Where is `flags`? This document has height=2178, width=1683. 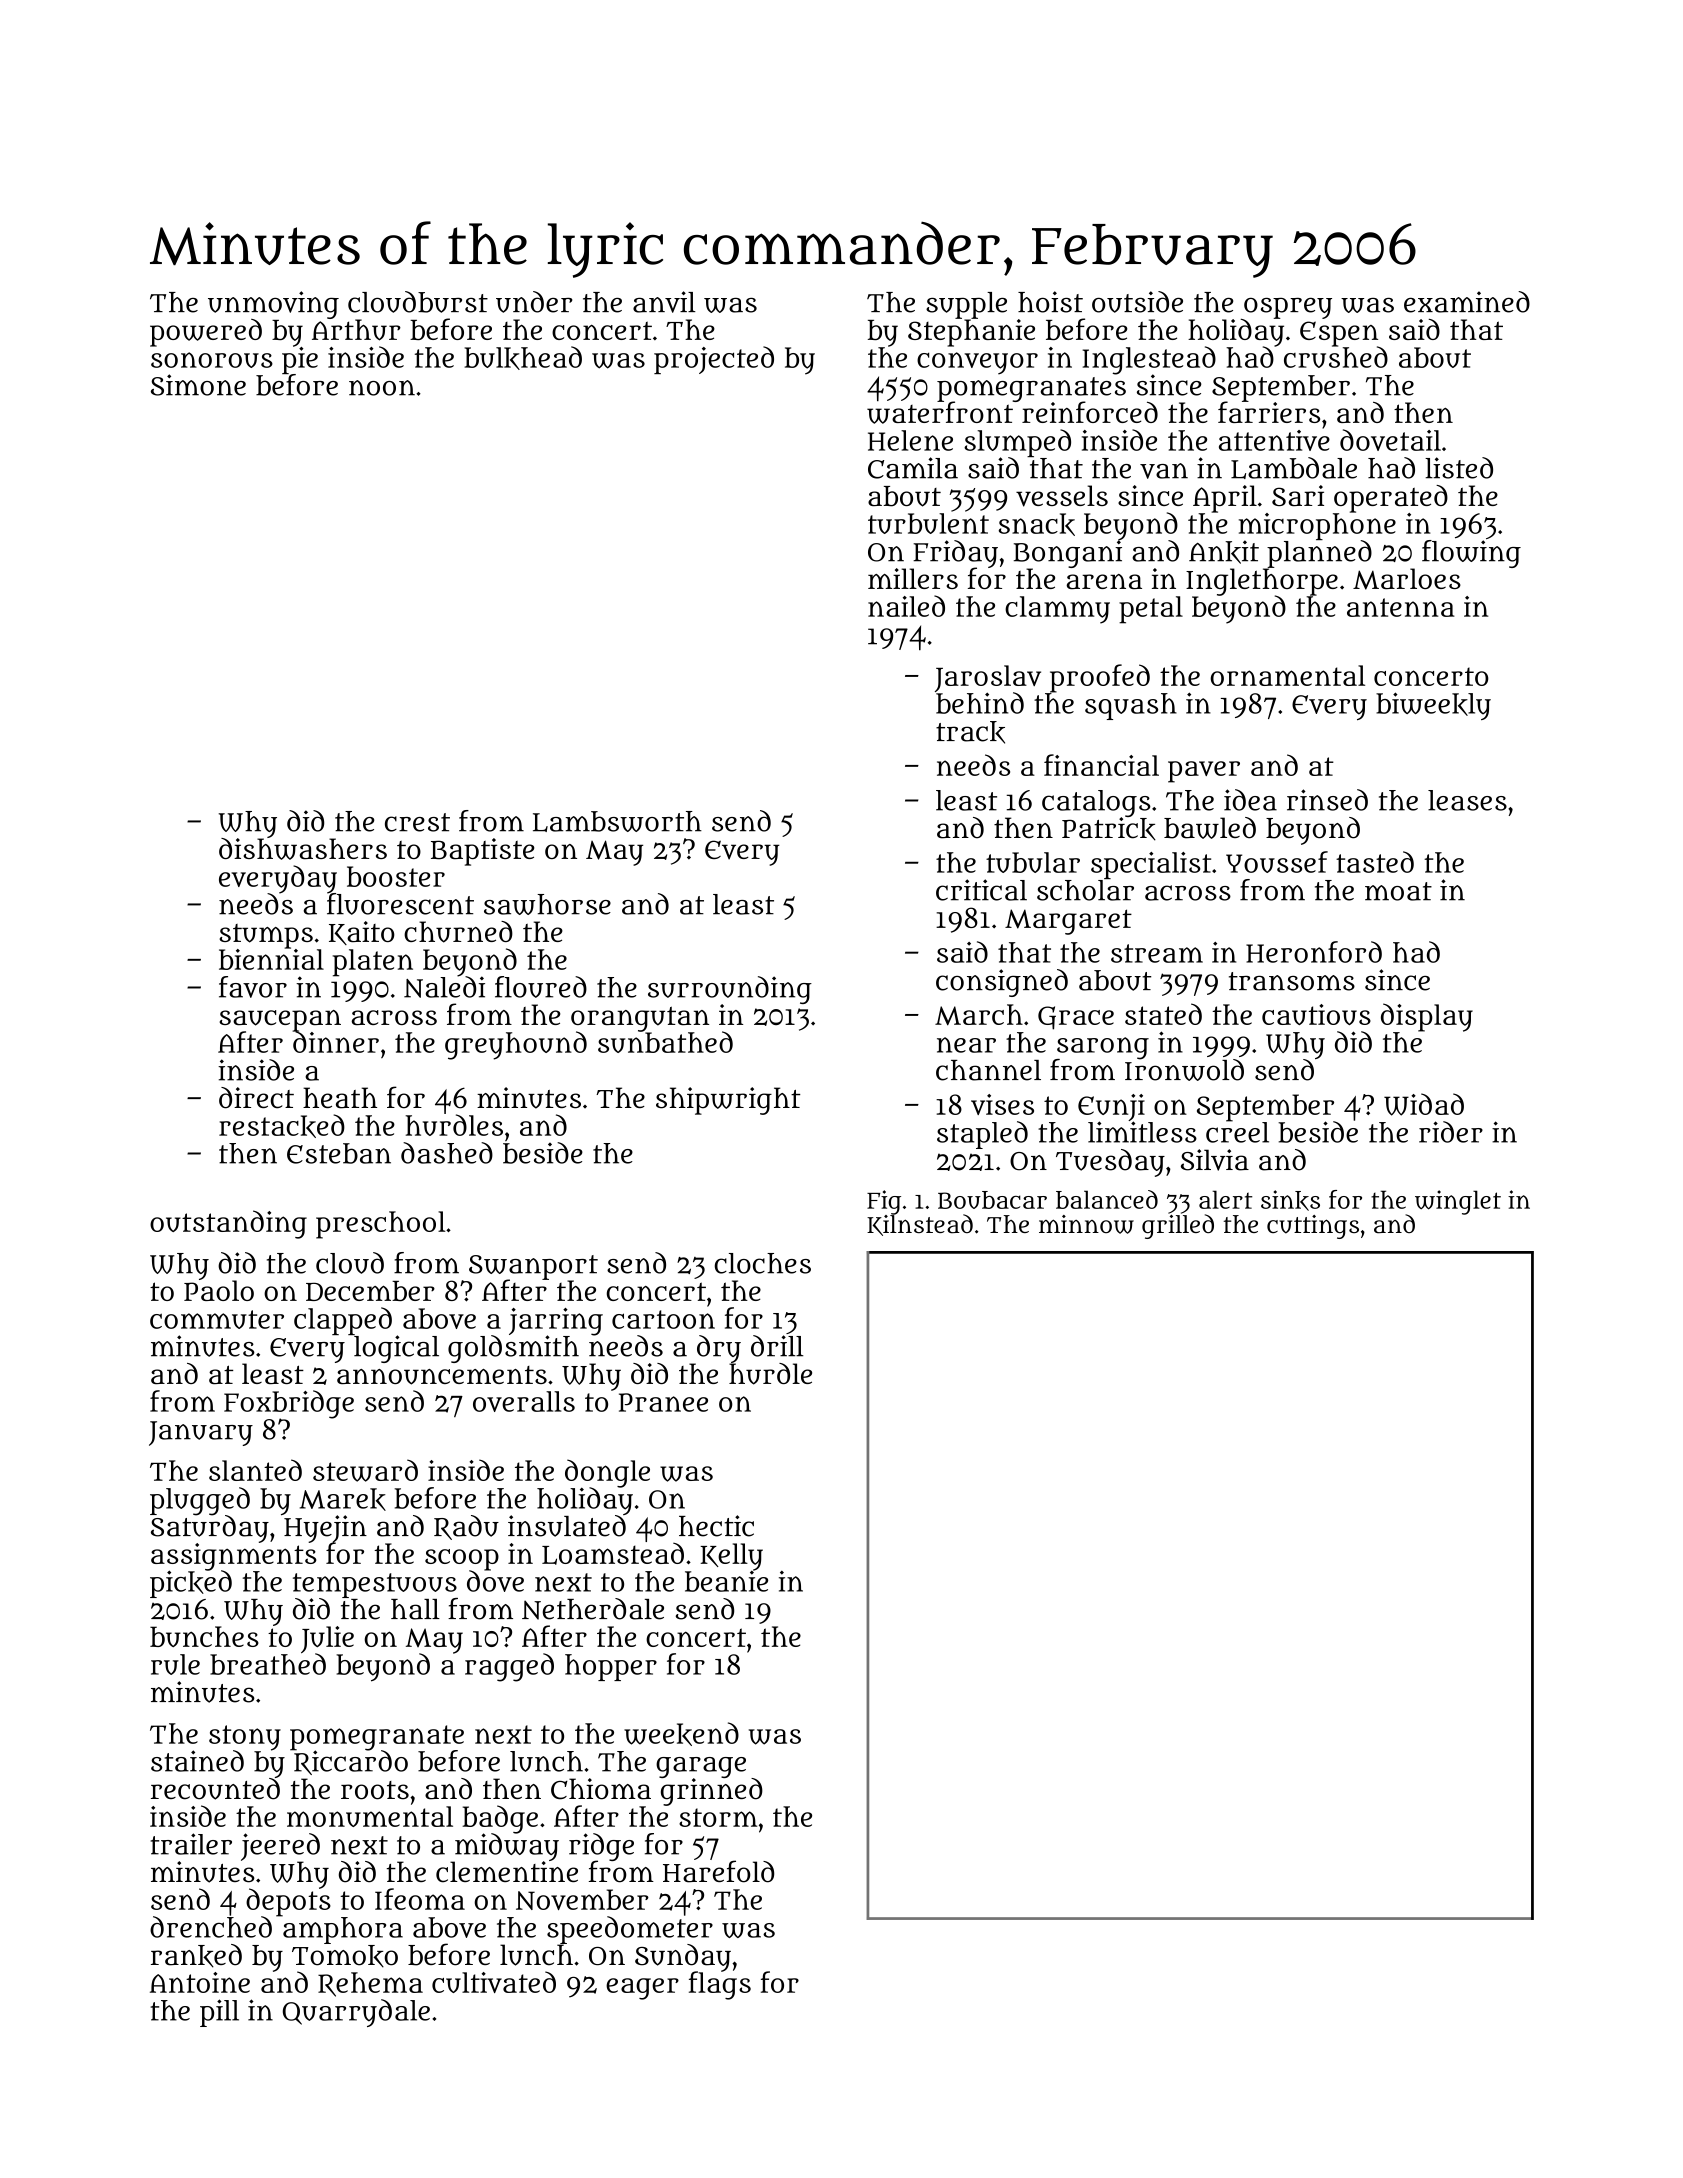
flags is located at coordinates (720, 1986).
